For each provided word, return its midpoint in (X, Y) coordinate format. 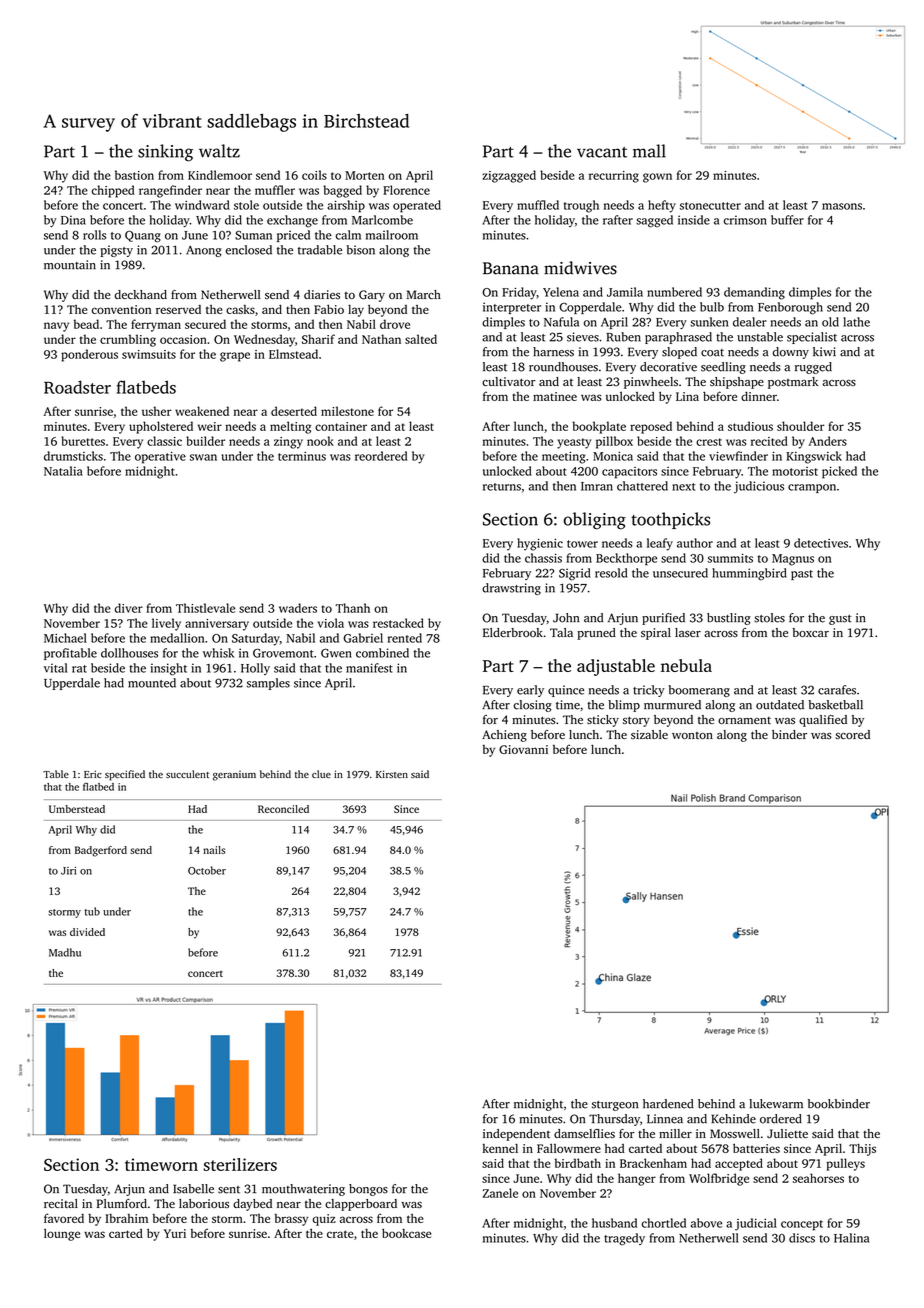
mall (649, 151)
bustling (729, 619)
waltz (219, 151)
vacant (602, 152)
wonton (692, 735)
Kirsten (392, 774)
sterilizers (240, 1164)
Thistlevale (205, 608)
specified (125, 775)
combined (382, 653)
